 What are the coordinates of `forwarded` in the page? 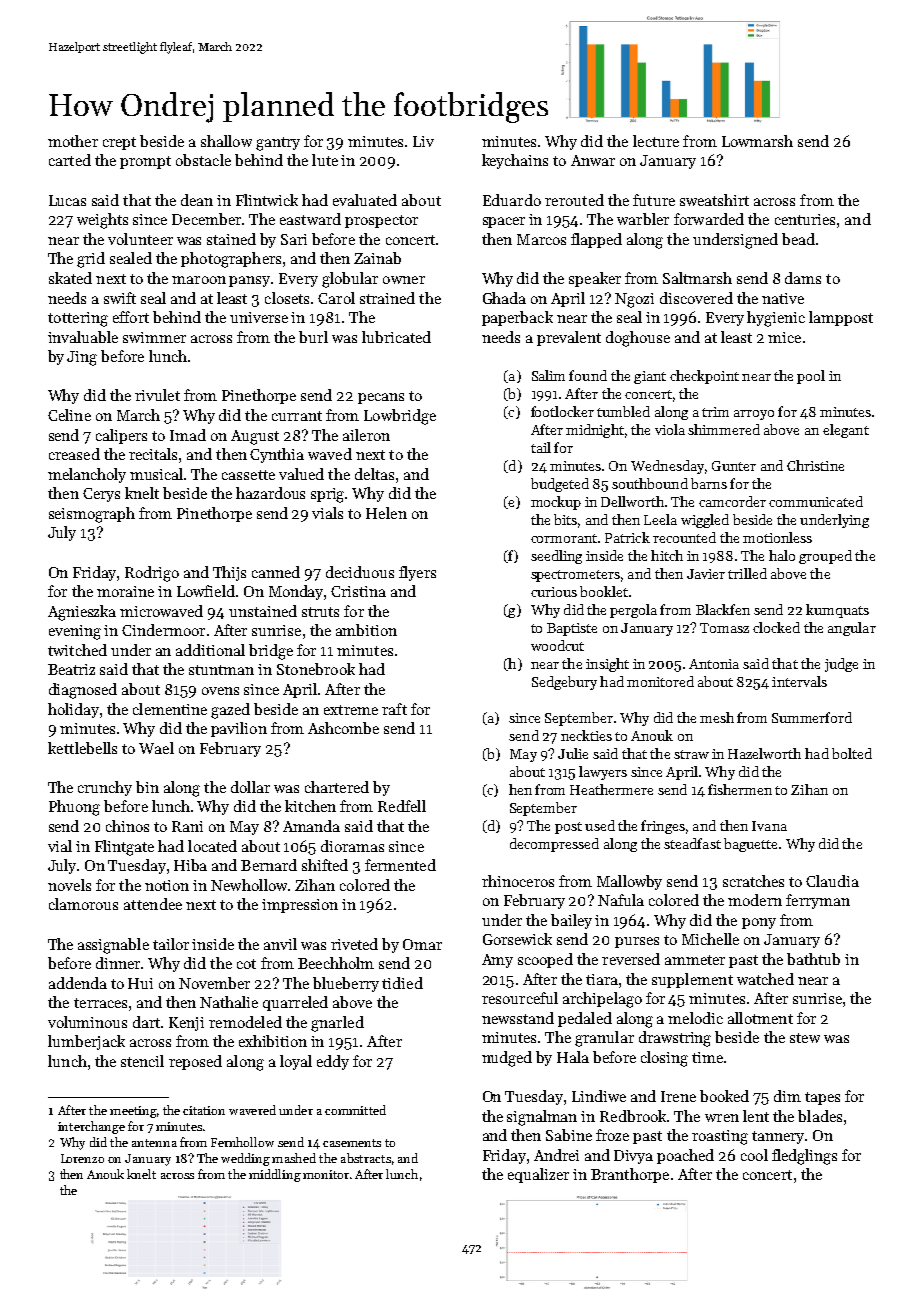 It's located at (709, 219).
